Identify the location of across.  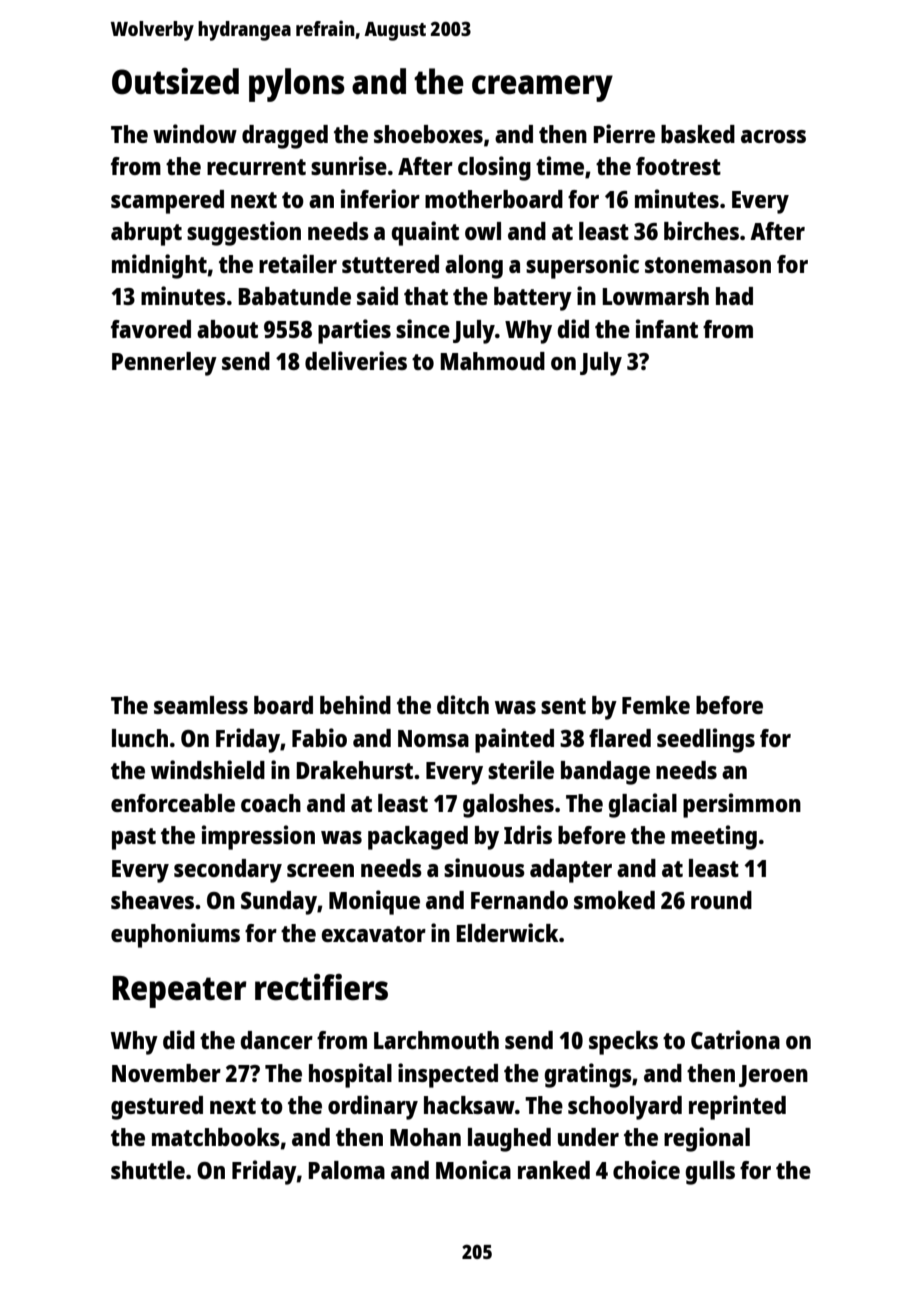
(773, 136).
